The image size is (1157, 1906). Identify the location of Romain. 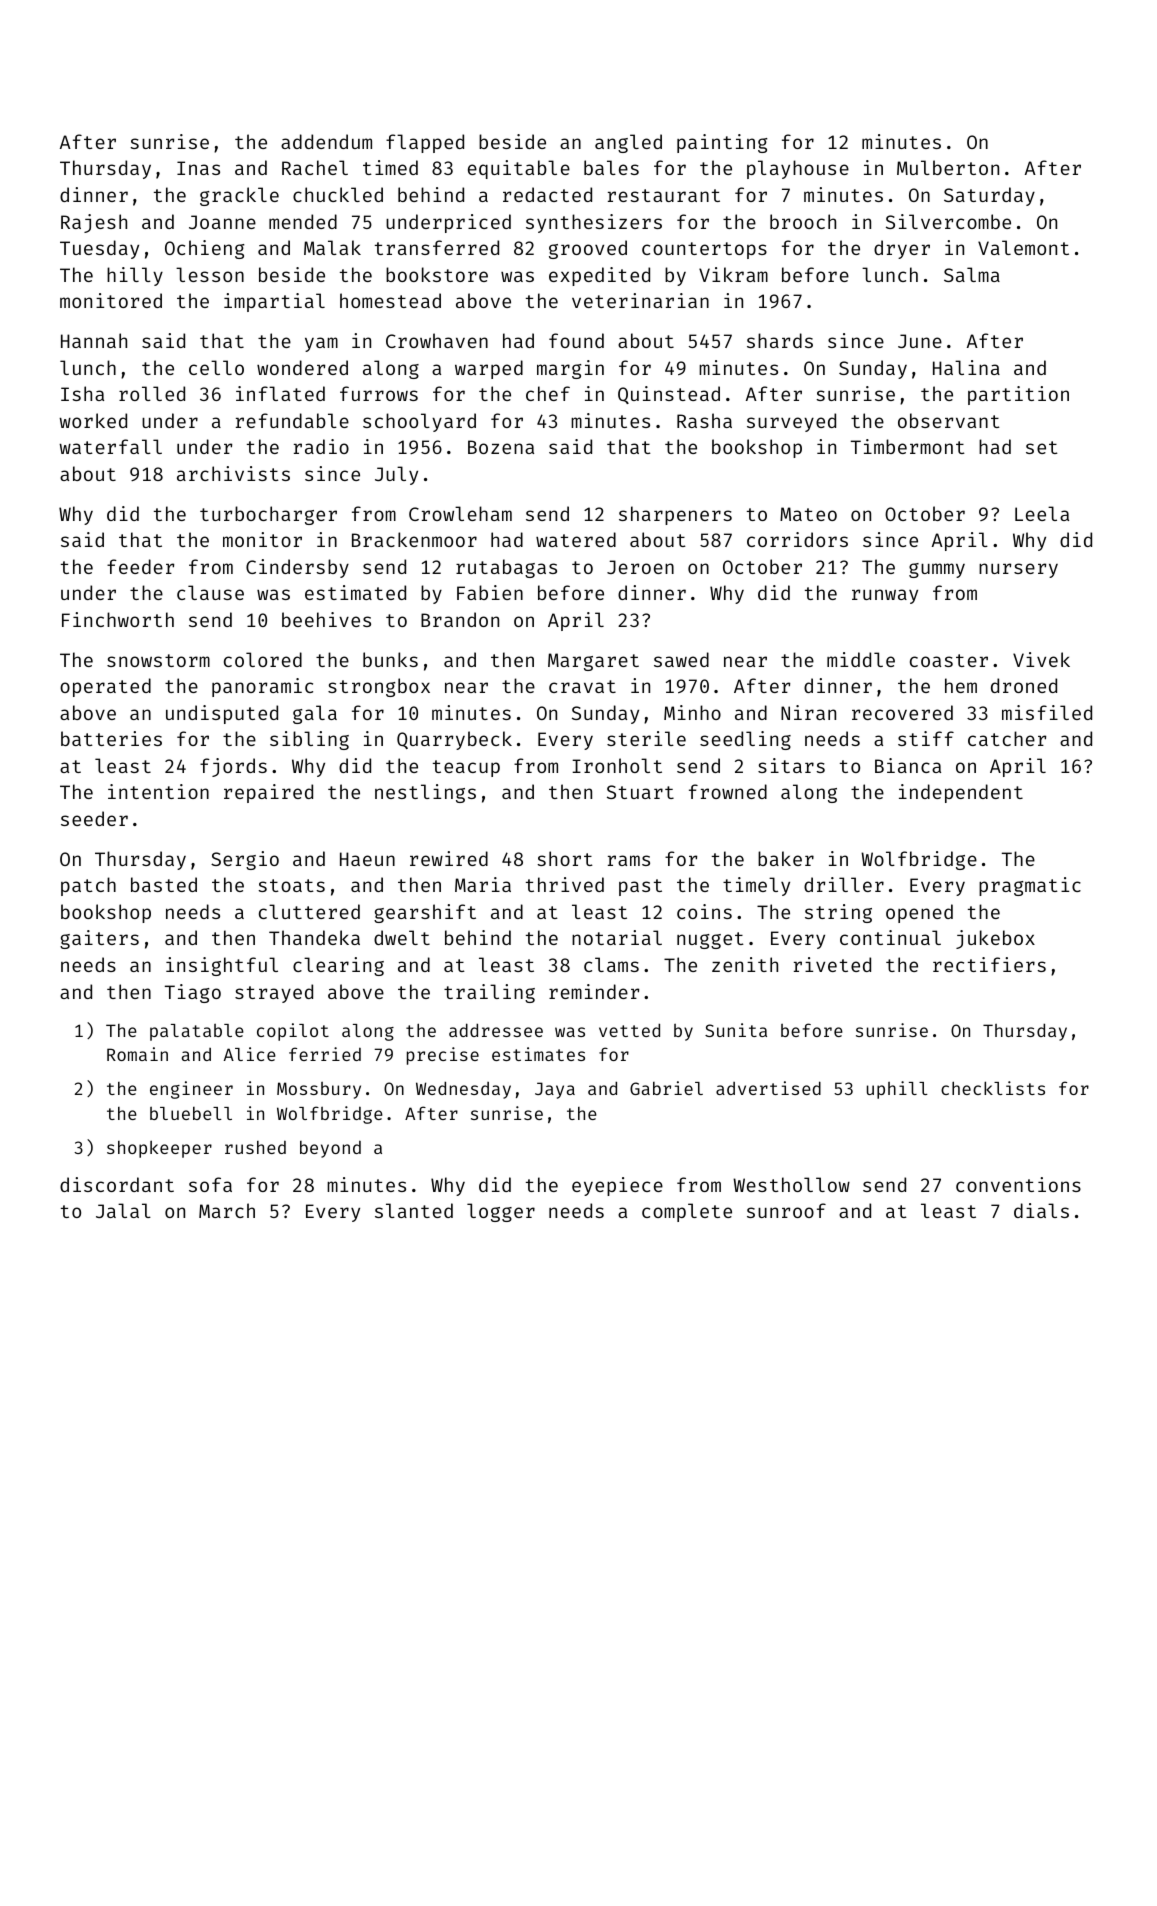
(137, 1054).
